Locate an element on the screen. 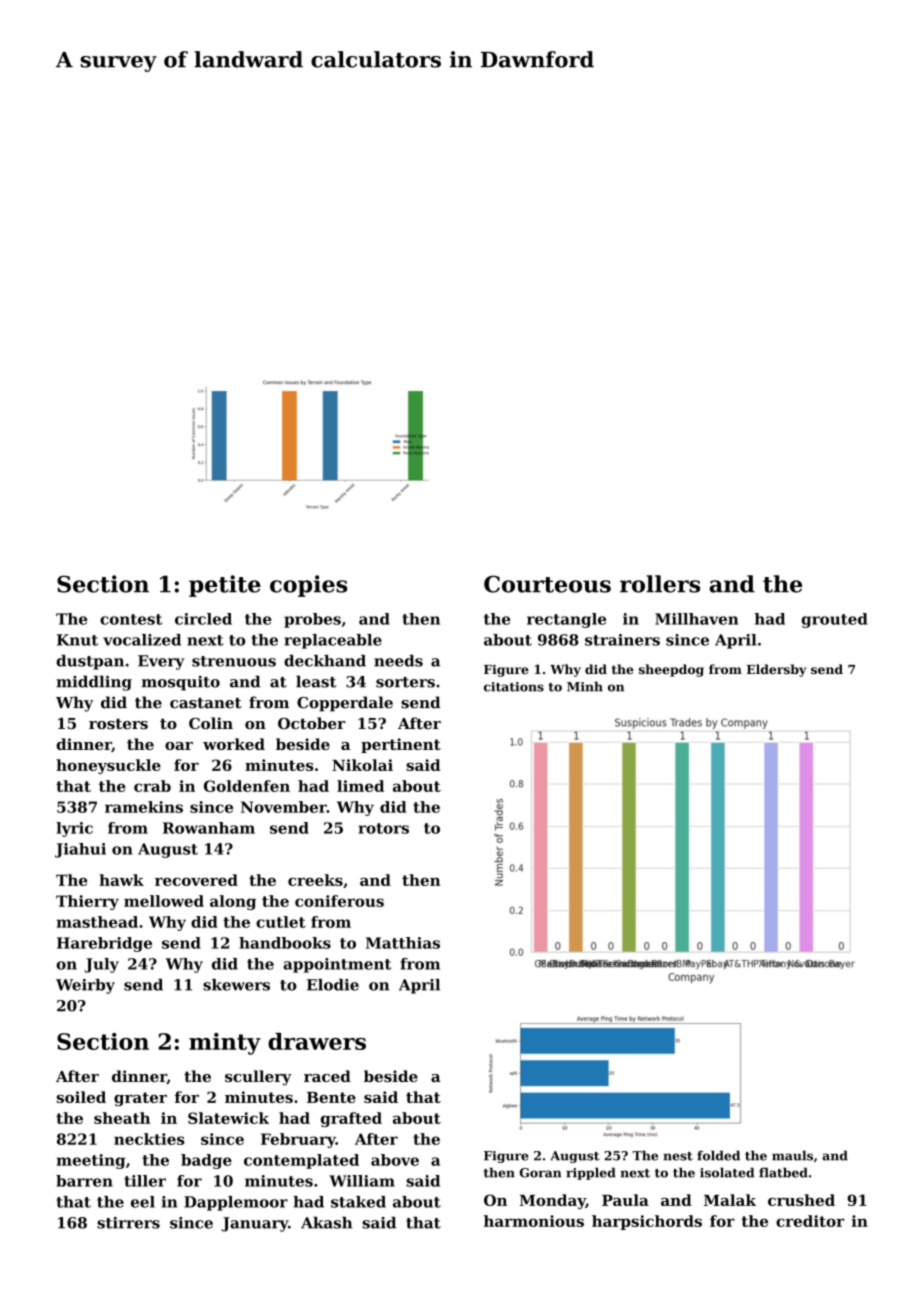  pertinent is located at coordinates (401, 745).
